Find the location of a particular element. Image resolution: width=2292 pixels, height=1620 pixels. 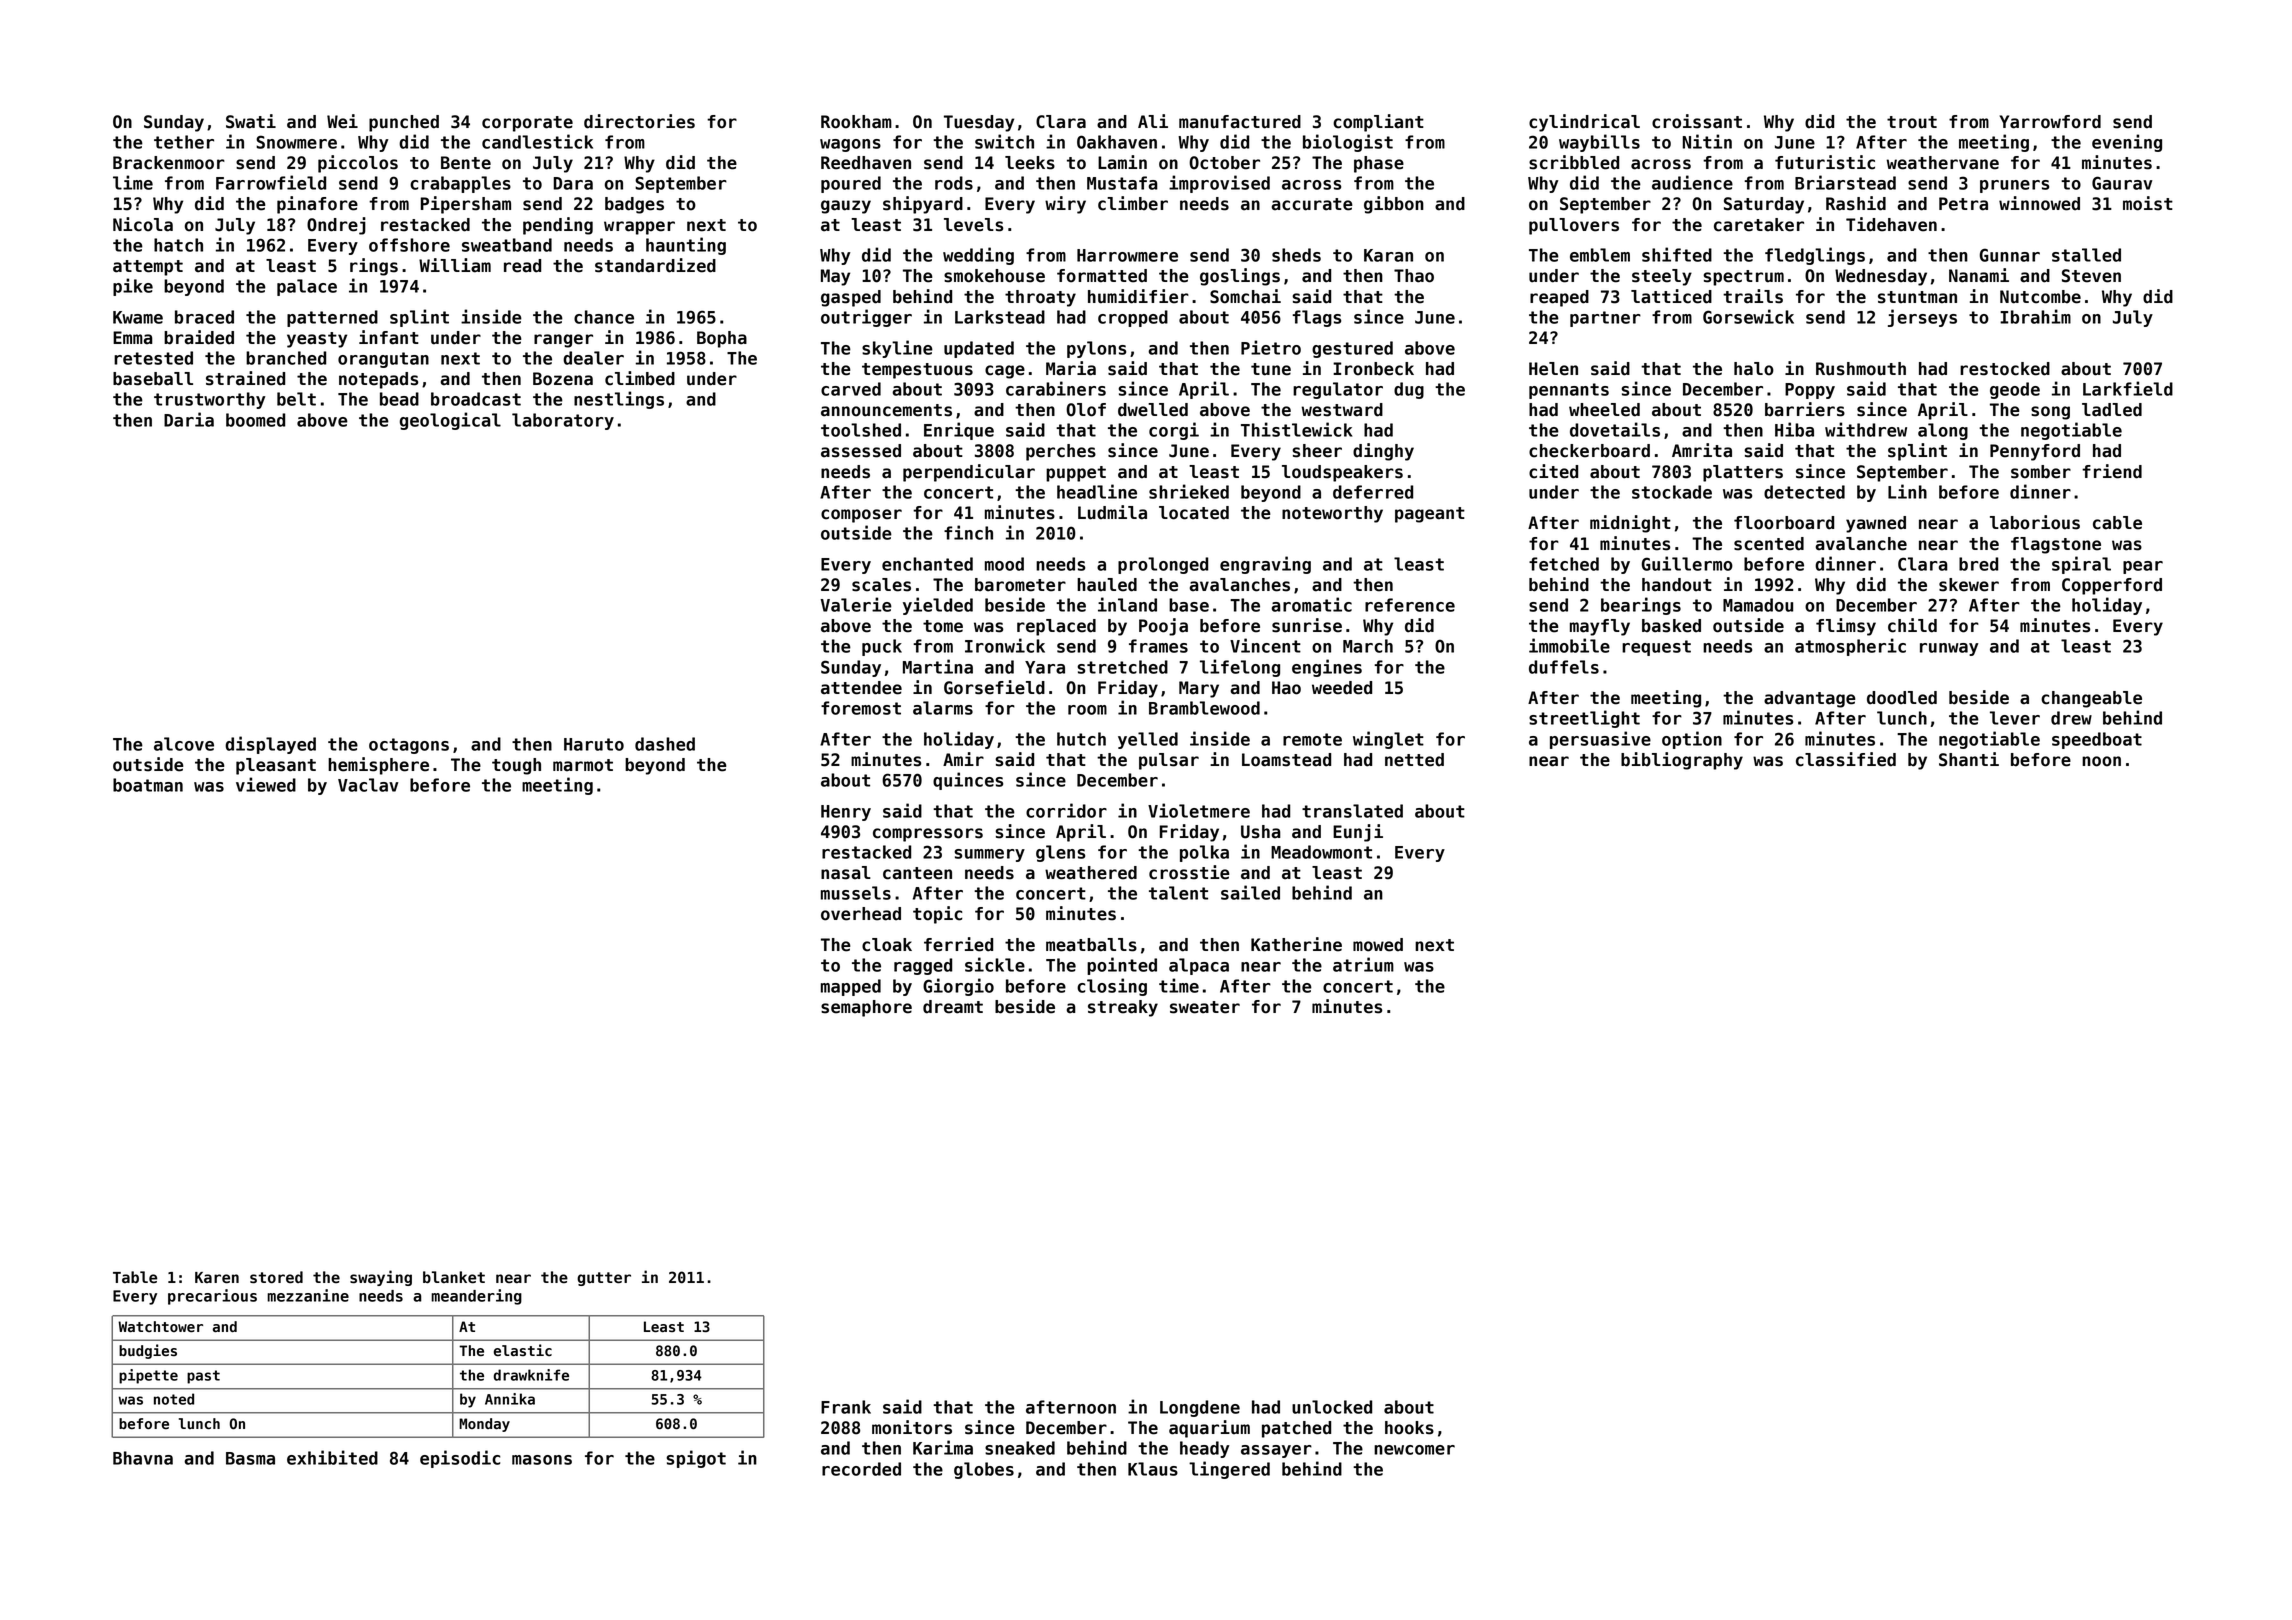

trout is located at coordinates (1912, 122).
